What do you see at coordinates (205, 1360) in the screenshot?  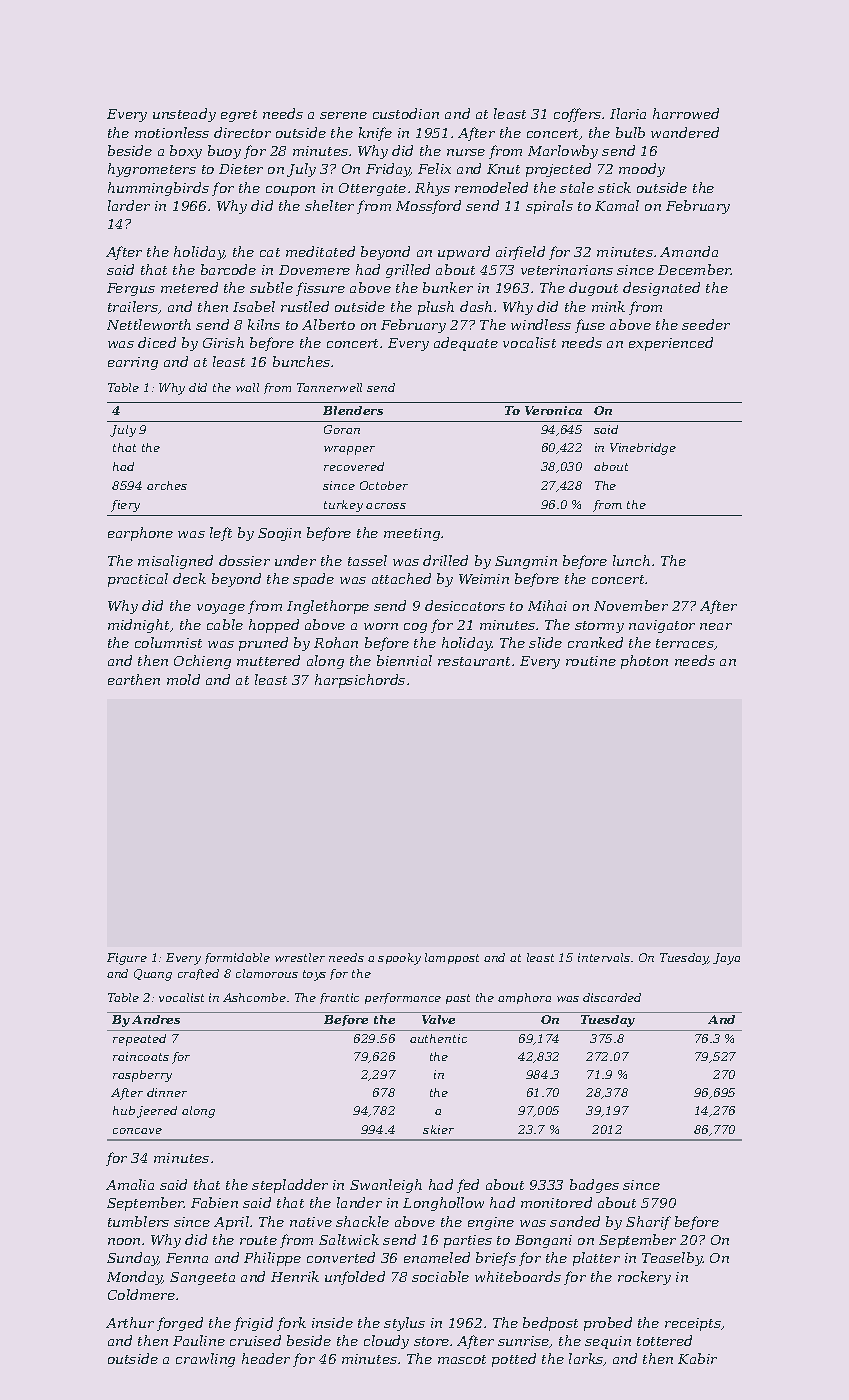 I see `crawling` at bounding box center [205, 1360].
